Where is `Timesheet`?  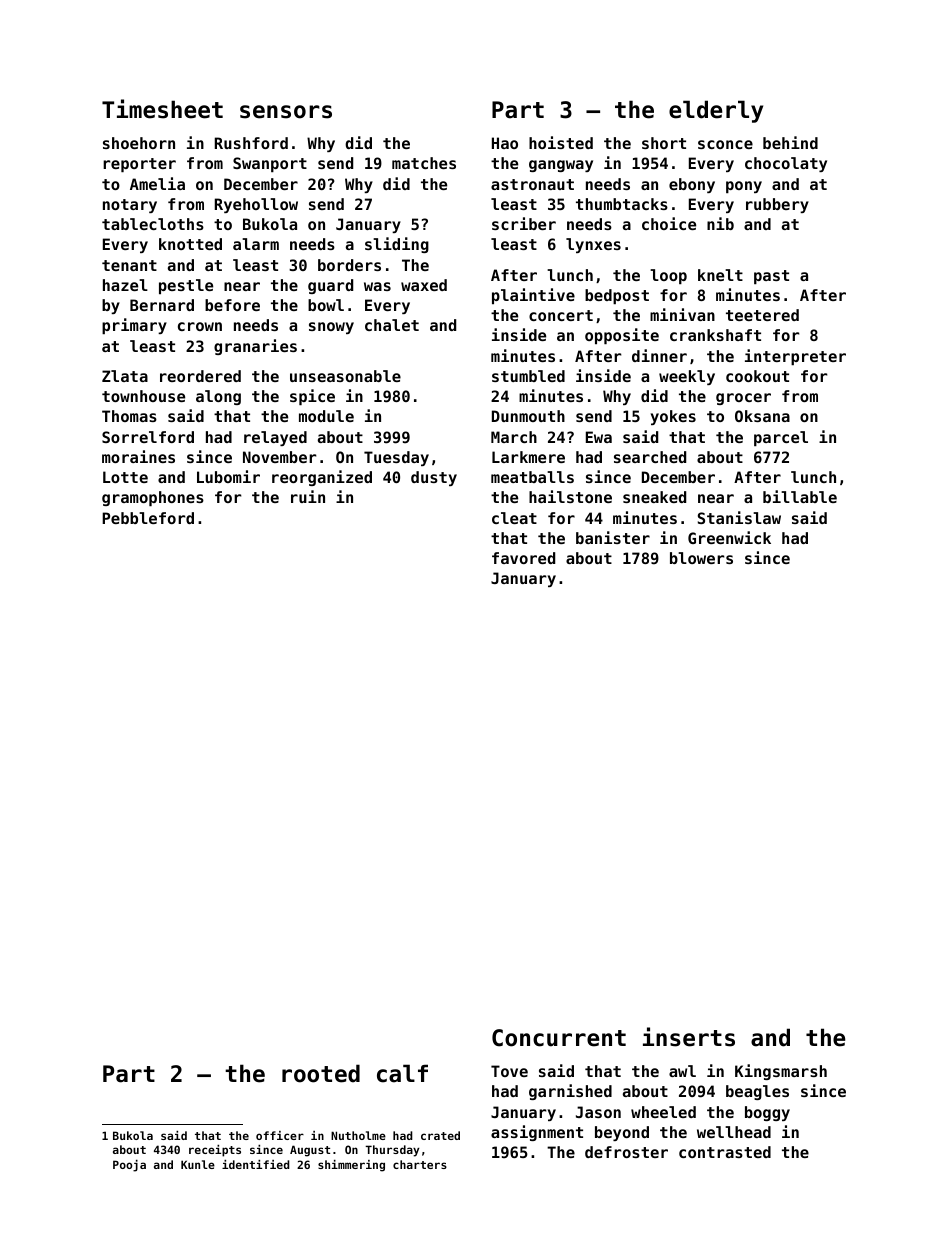
Timesheet is located at coordinates (162, 109).
